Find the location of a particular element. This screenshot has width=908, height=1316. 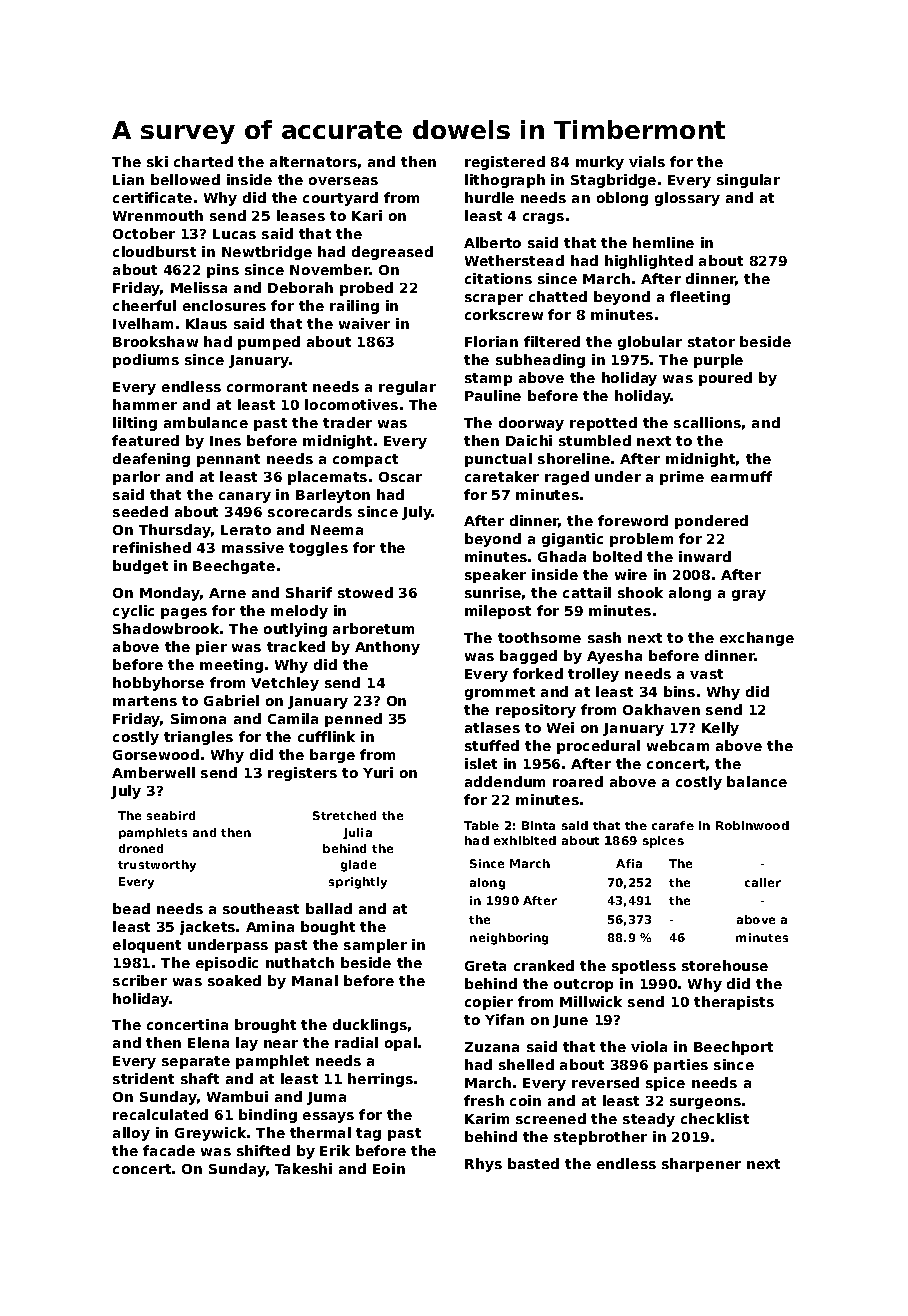

Yuri is located at coordinates (378, 772).
